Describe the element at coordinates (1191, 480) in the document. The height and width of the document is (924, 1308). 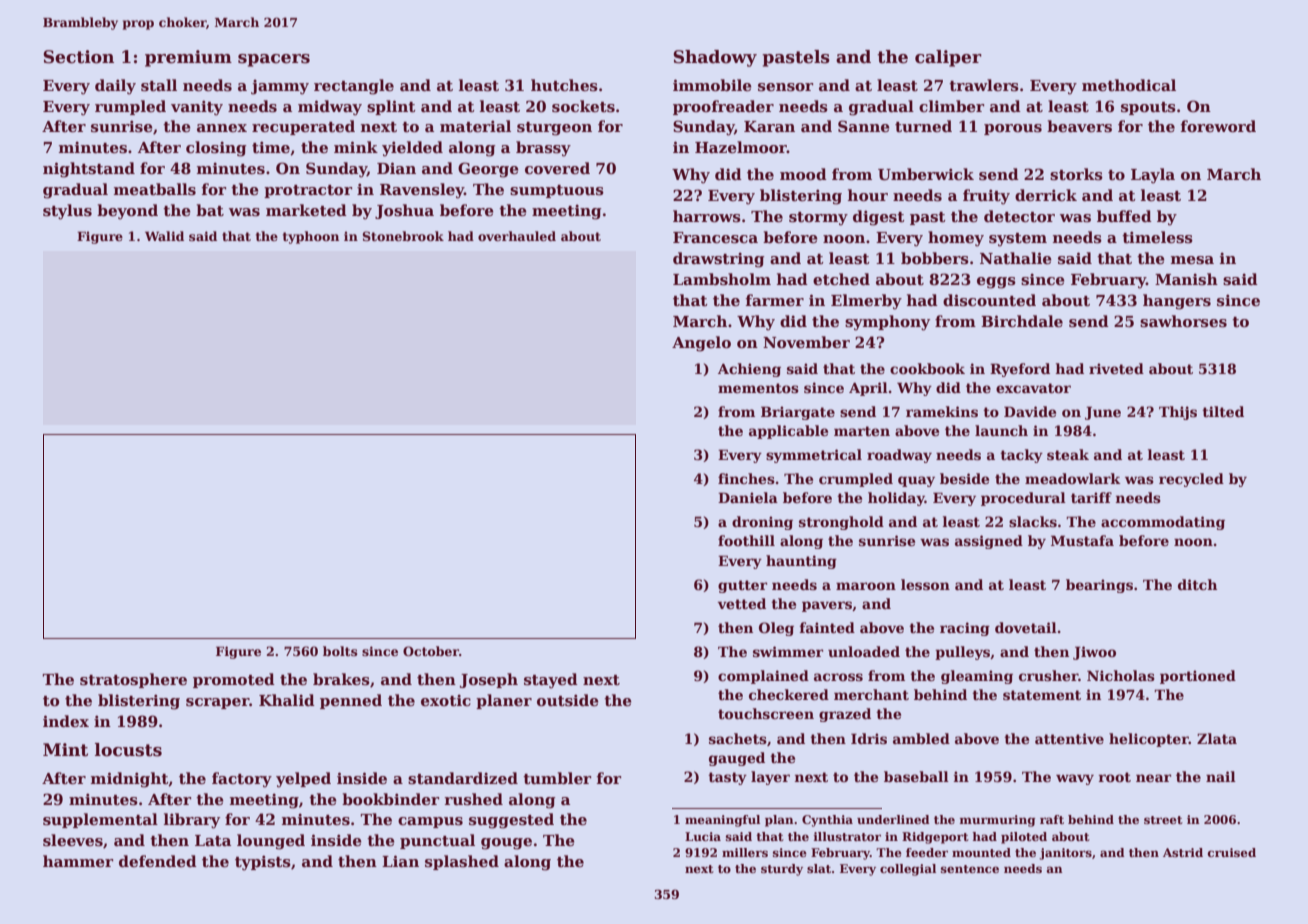
I see `recycled` at that location.
